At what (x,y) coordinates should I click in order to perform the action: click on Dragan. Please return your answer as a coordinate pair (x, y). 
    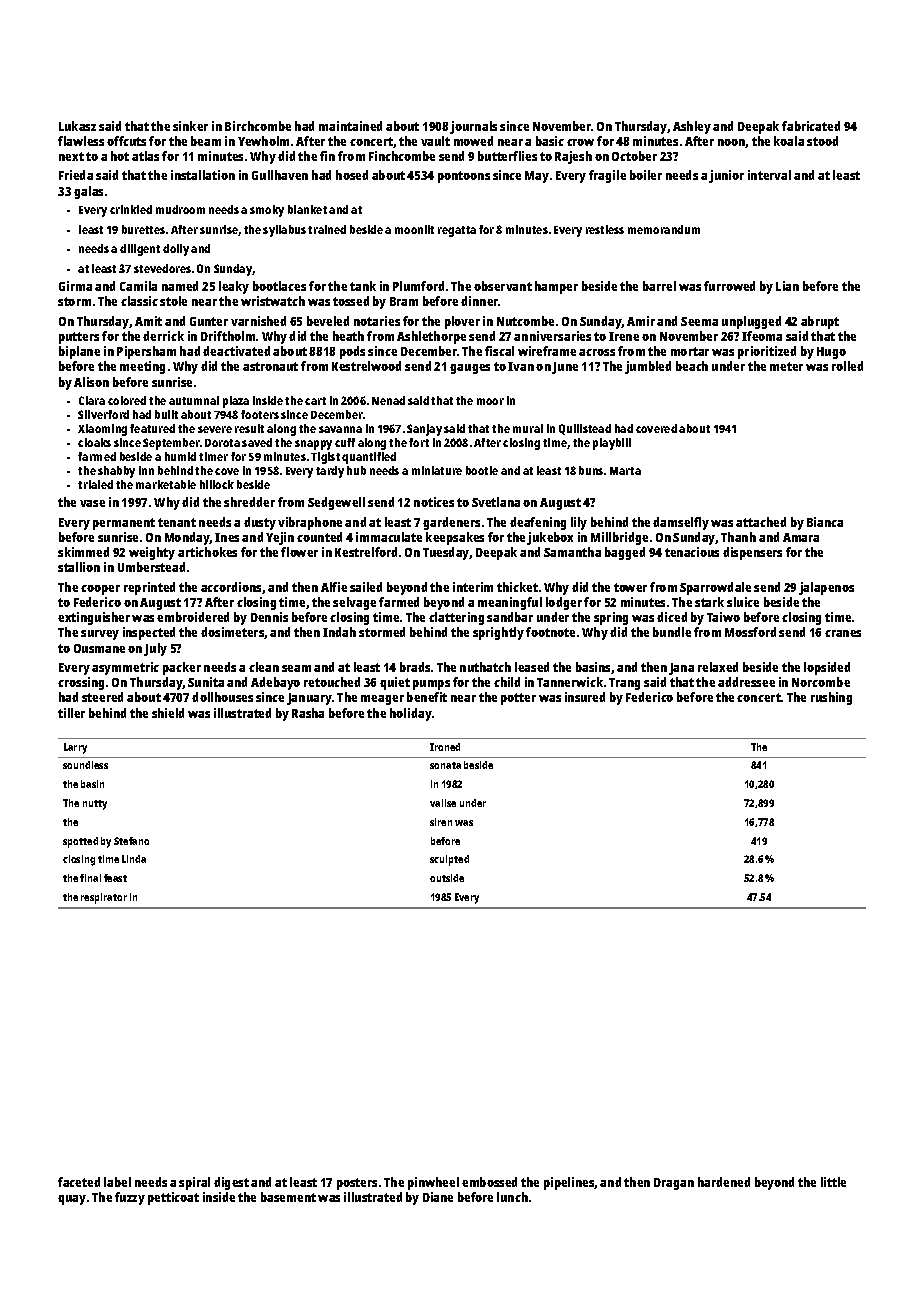
    Looking at the image, I should click on (674, 1184).
